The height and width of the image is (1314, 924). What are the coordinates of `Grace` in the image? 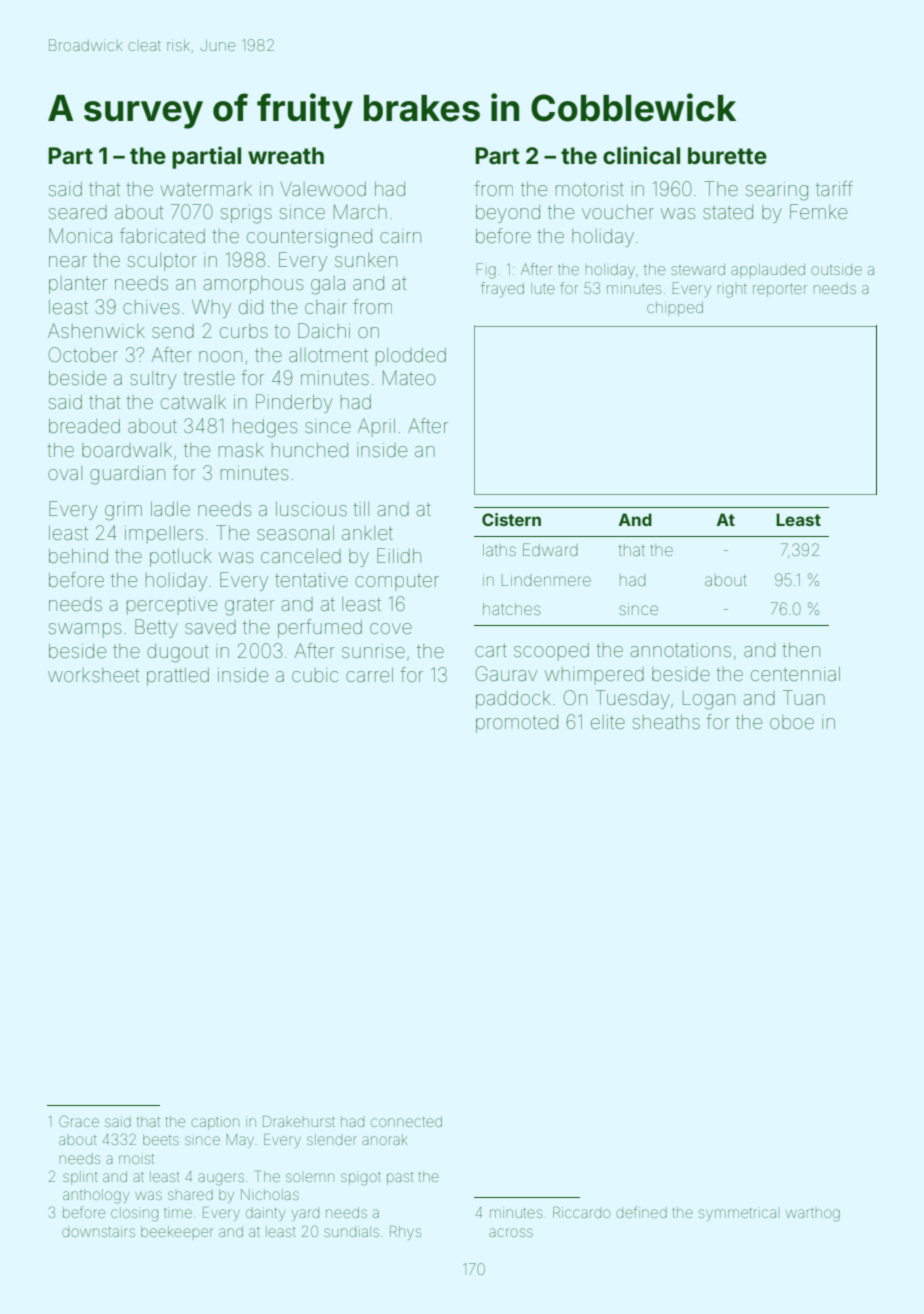 It's located at (79, 1121).
